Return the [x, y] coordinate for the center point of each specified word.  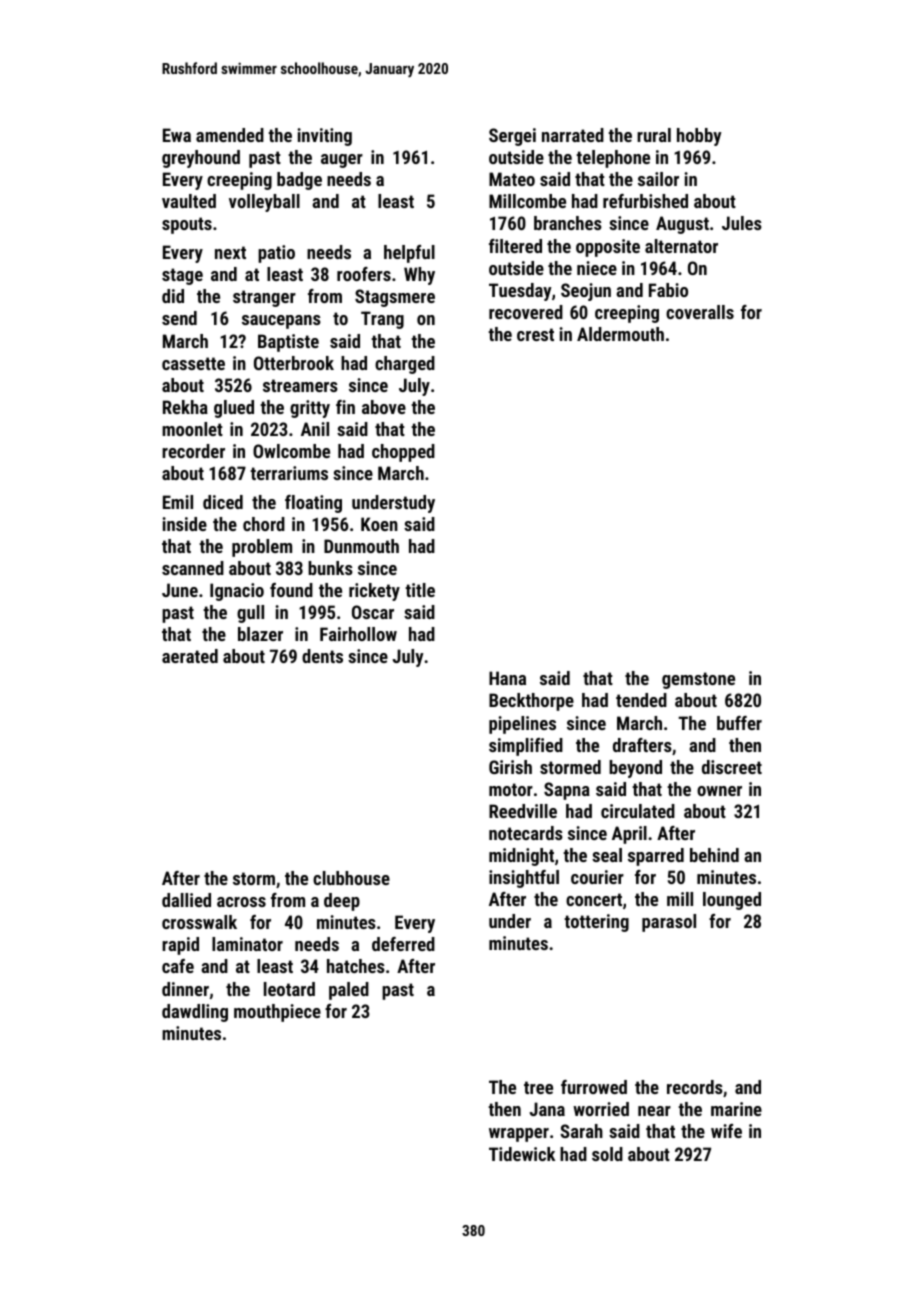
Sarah [581, 1131]
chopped [403, 453]
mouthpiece [277, 1013]
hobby [699, 137]
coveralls [700, 312]
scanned [193, 568]
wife [726, 1131]
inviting [324, 137]
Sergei [512, 137]
